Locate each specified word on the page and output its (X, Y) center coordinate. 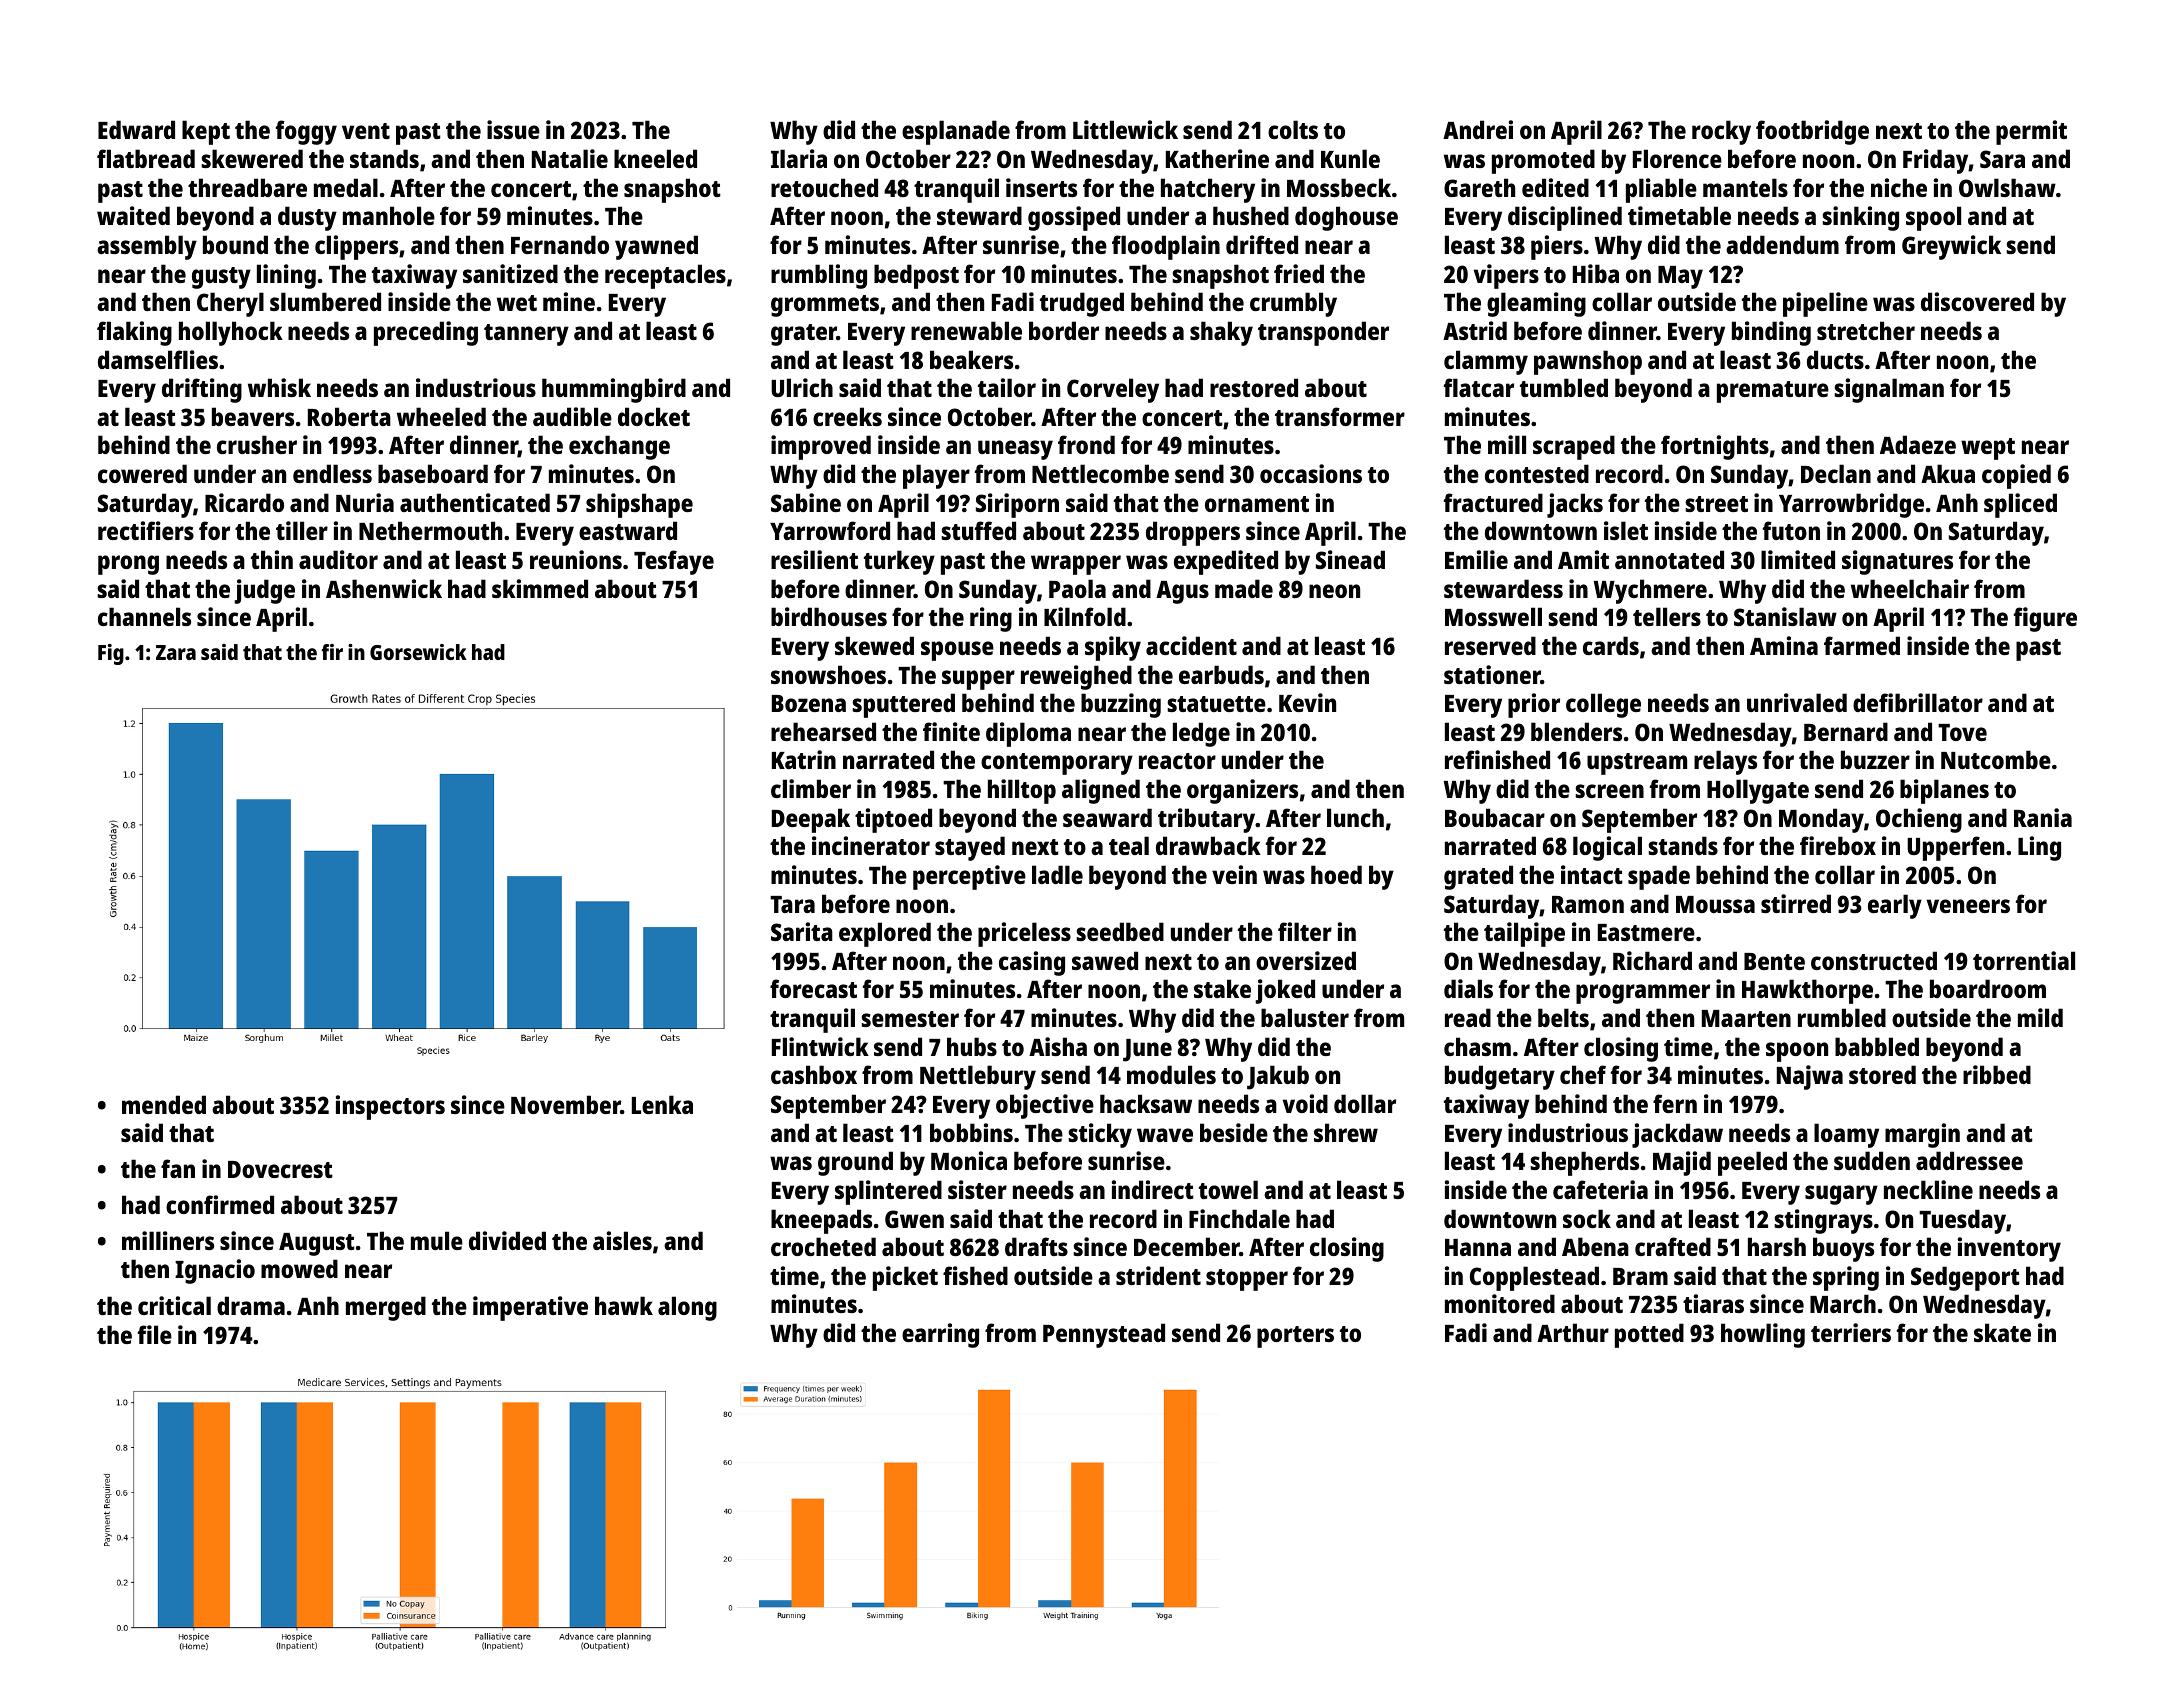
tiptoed (893, 820)
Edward (136, 129)
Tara (792, 904)
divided (507, 1240)
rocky (1721, 132)
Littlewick (1125, 129)
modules (1171, 1074)
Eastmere (1646, 932)
